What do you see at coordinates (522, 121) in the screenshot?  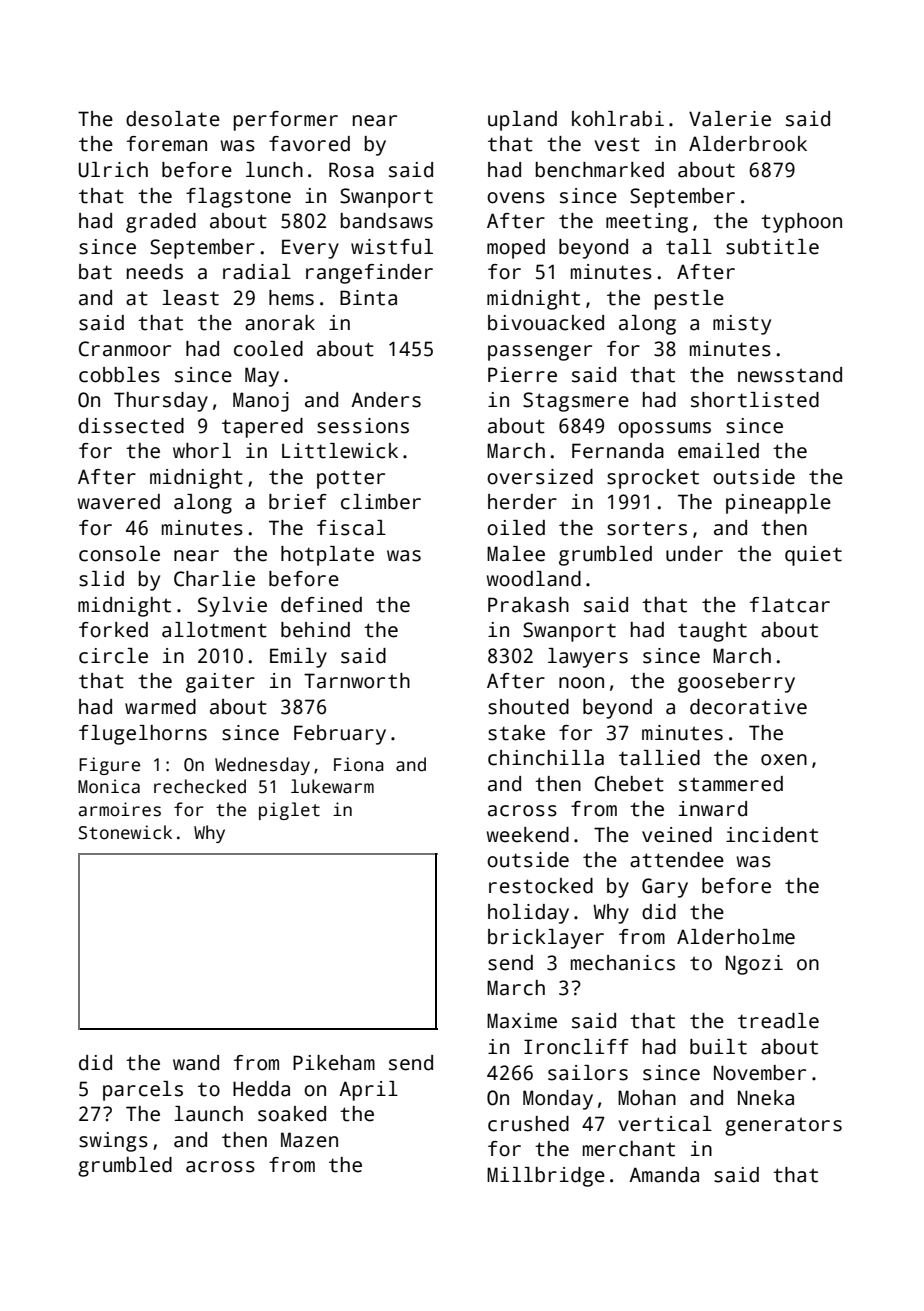 I see `upland` at bounding box center [522, 121].
